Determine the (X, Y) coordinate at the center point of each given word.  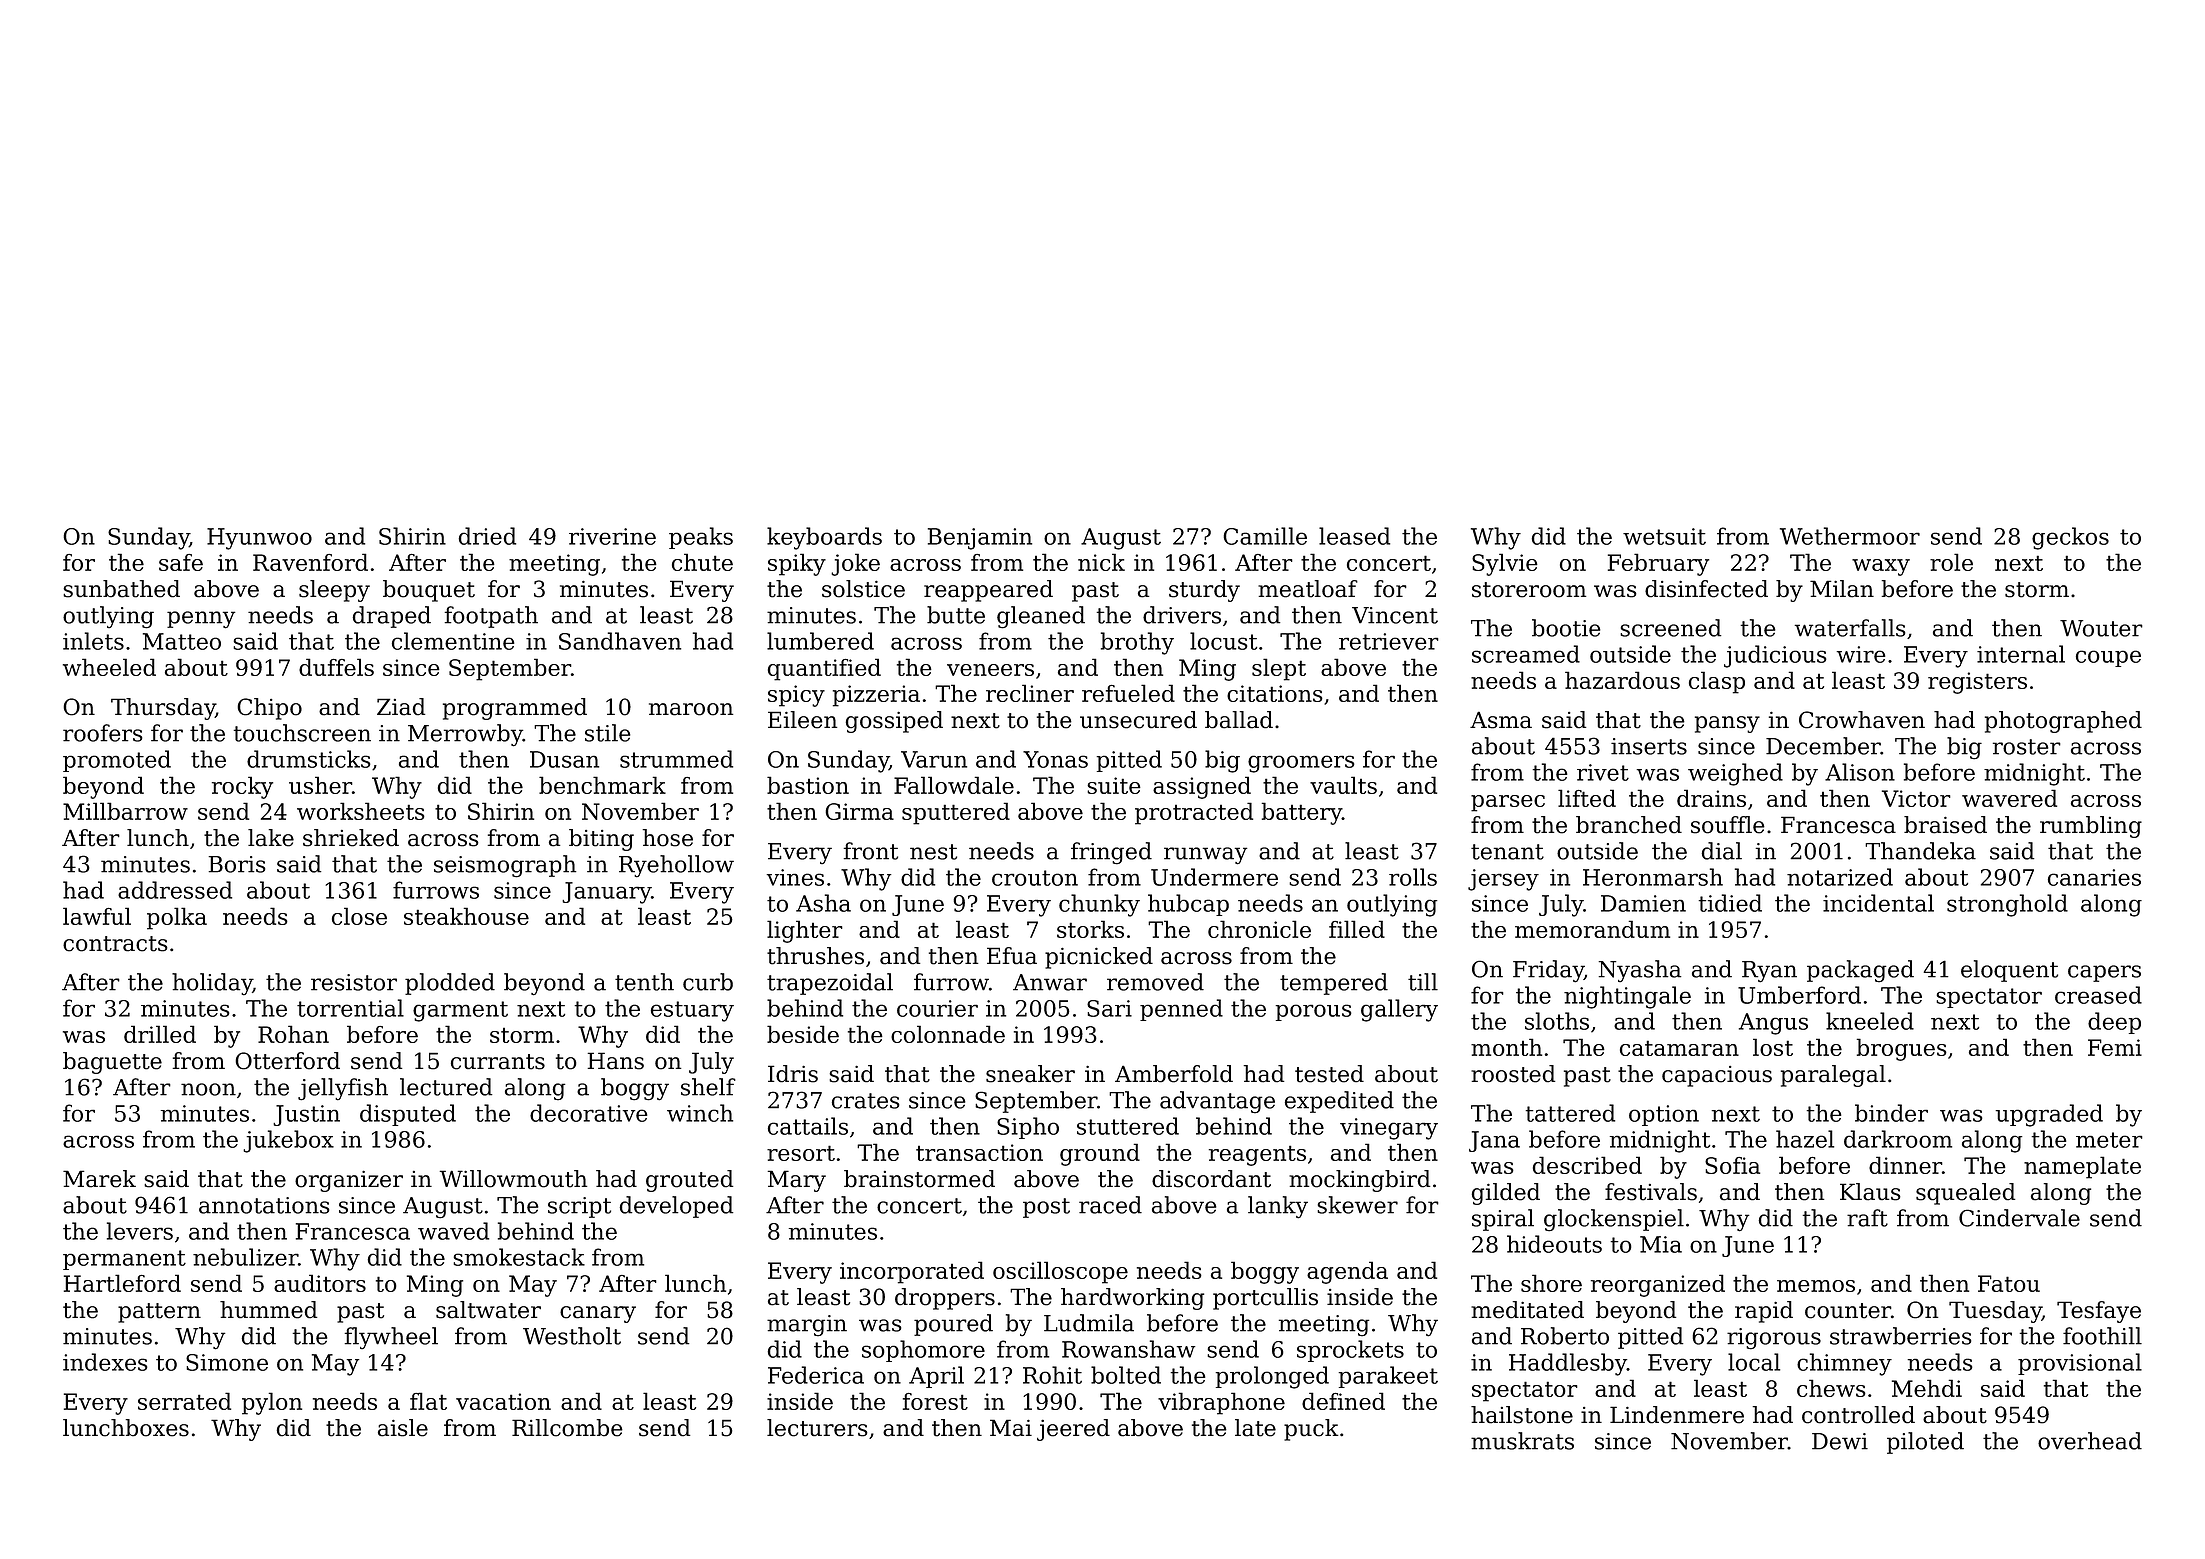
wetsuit (1664, 536)
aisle (403, 1428)
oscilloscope (1060, 1272)
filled (1357, 929)
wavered (2009, 798)
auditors (320, 1283)
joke (855, 564)
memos (1816, 1286)
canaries (2094, 877)
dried (487, 536)
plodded (450, 984)
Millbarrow (125, 811)
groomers (1301, 764)
